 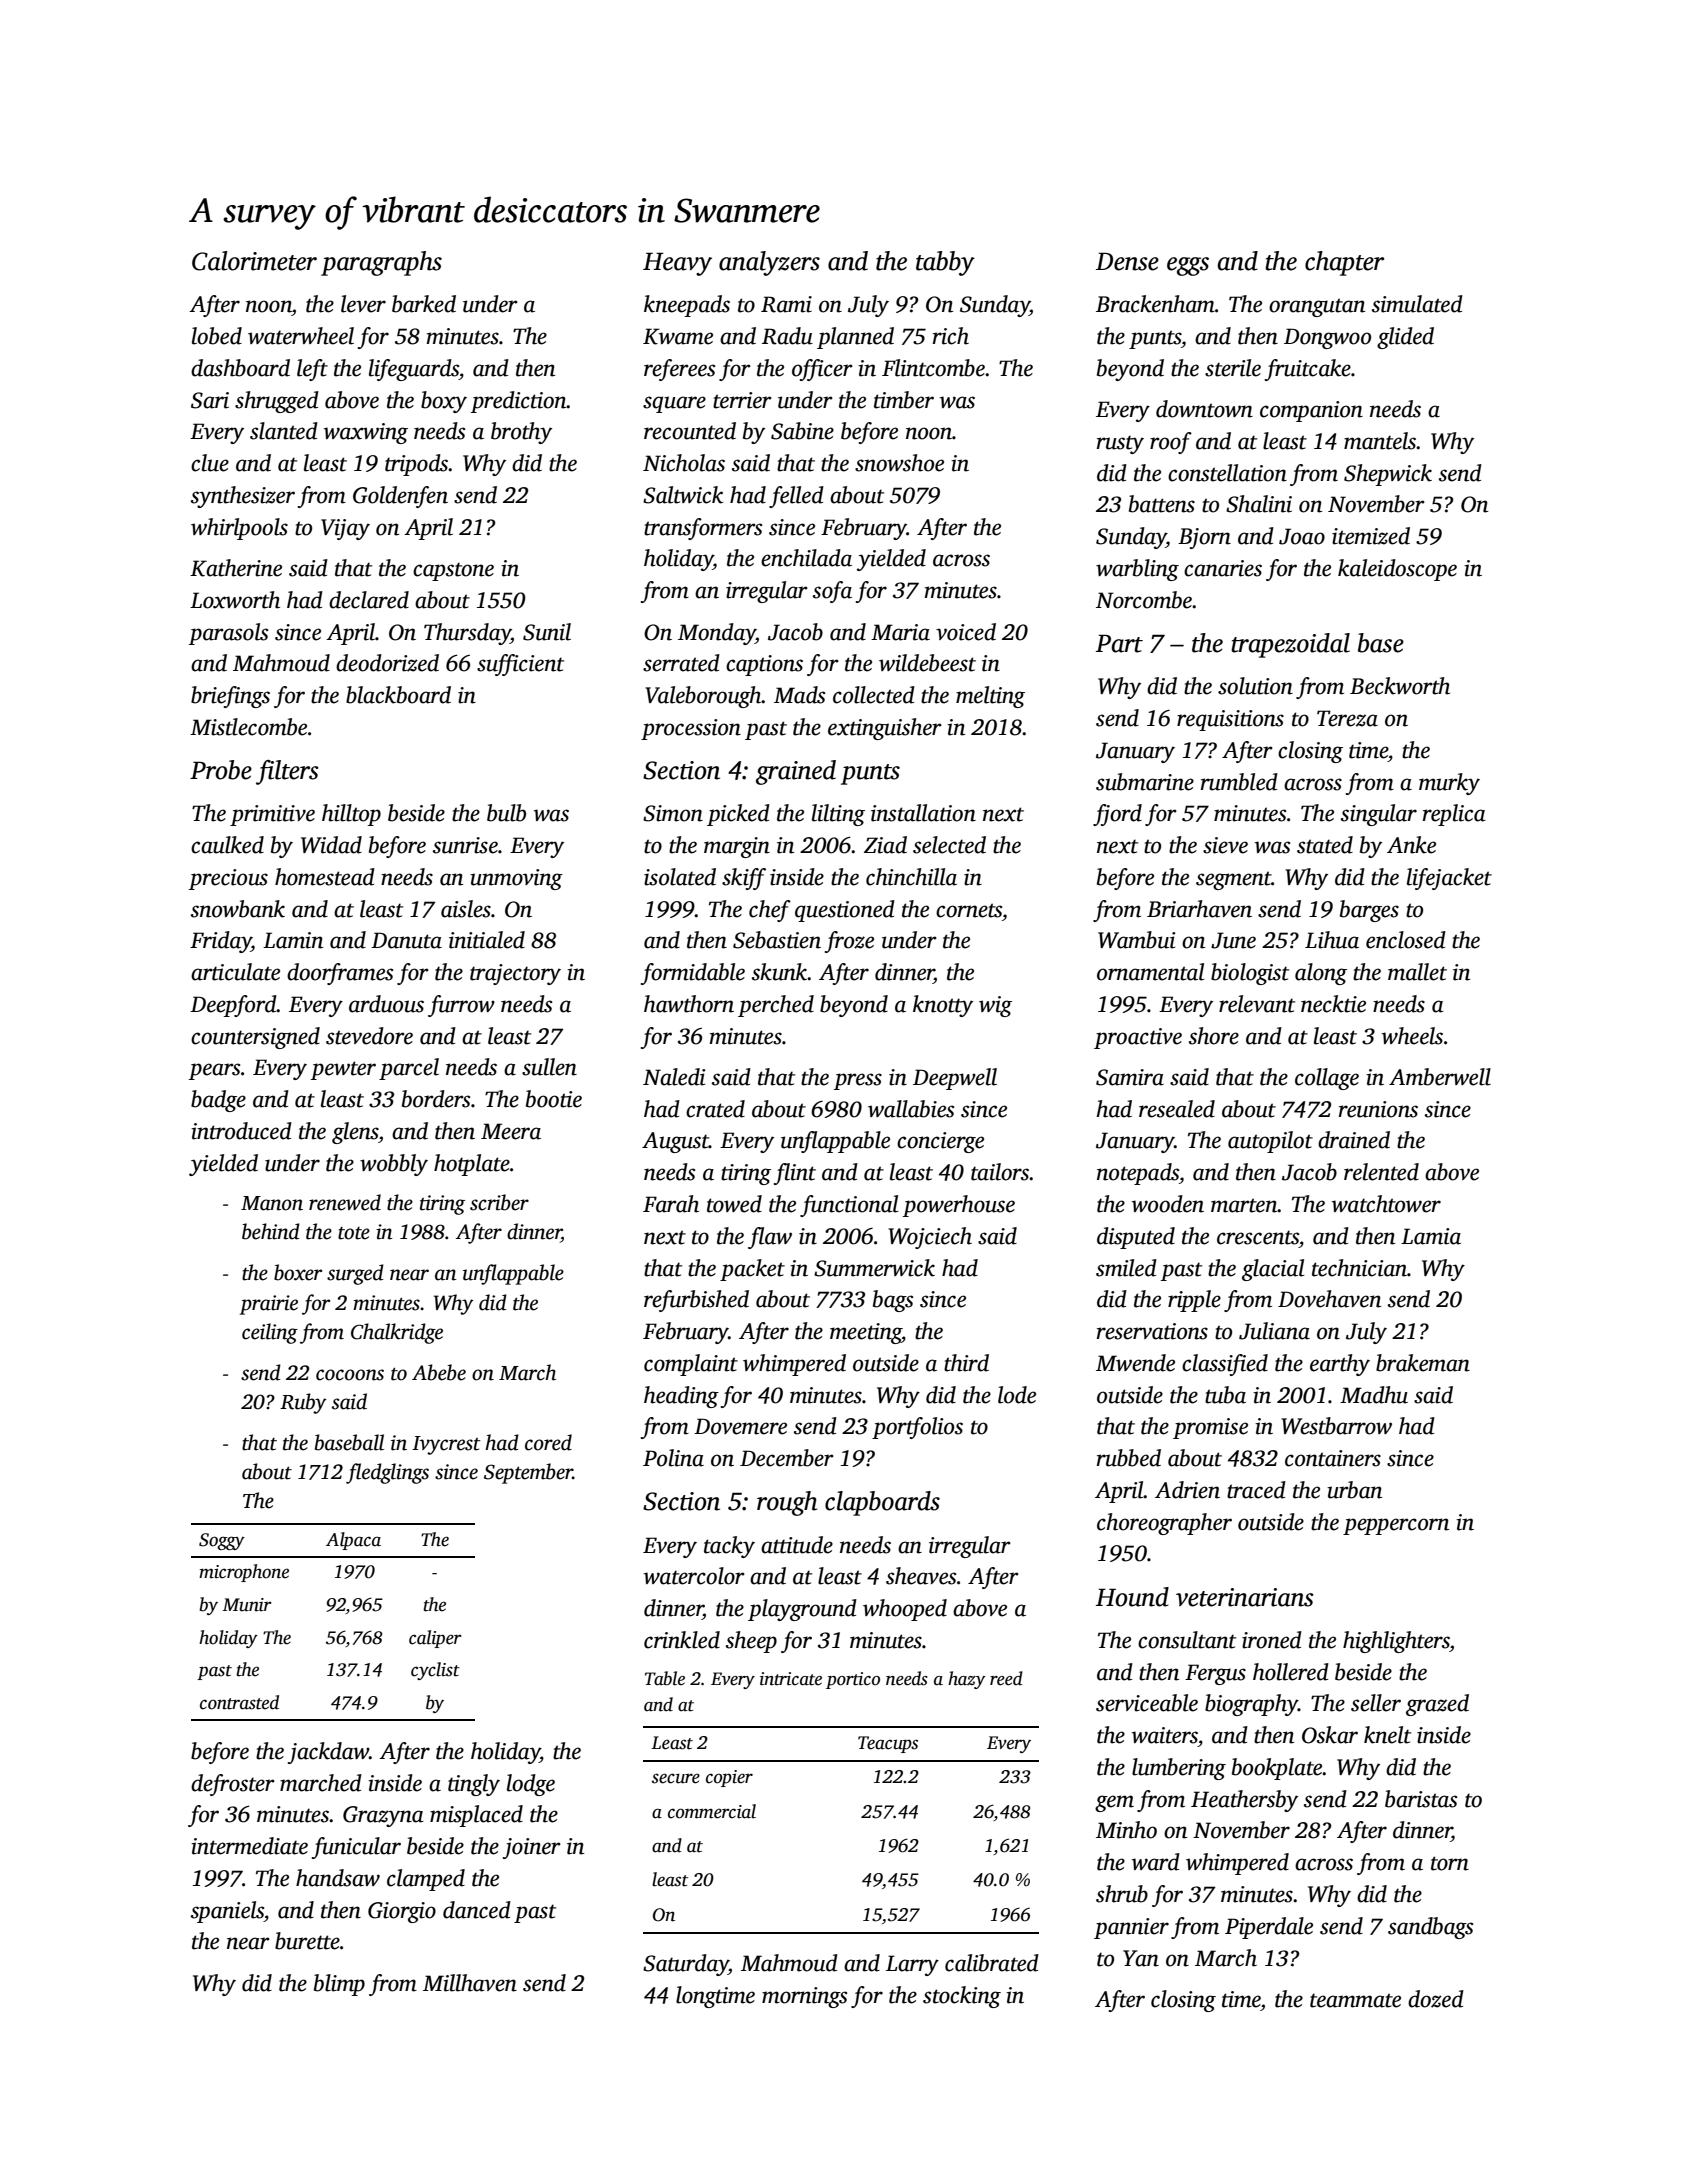 I want to click on joiner, so click(x=532, y=1848).
